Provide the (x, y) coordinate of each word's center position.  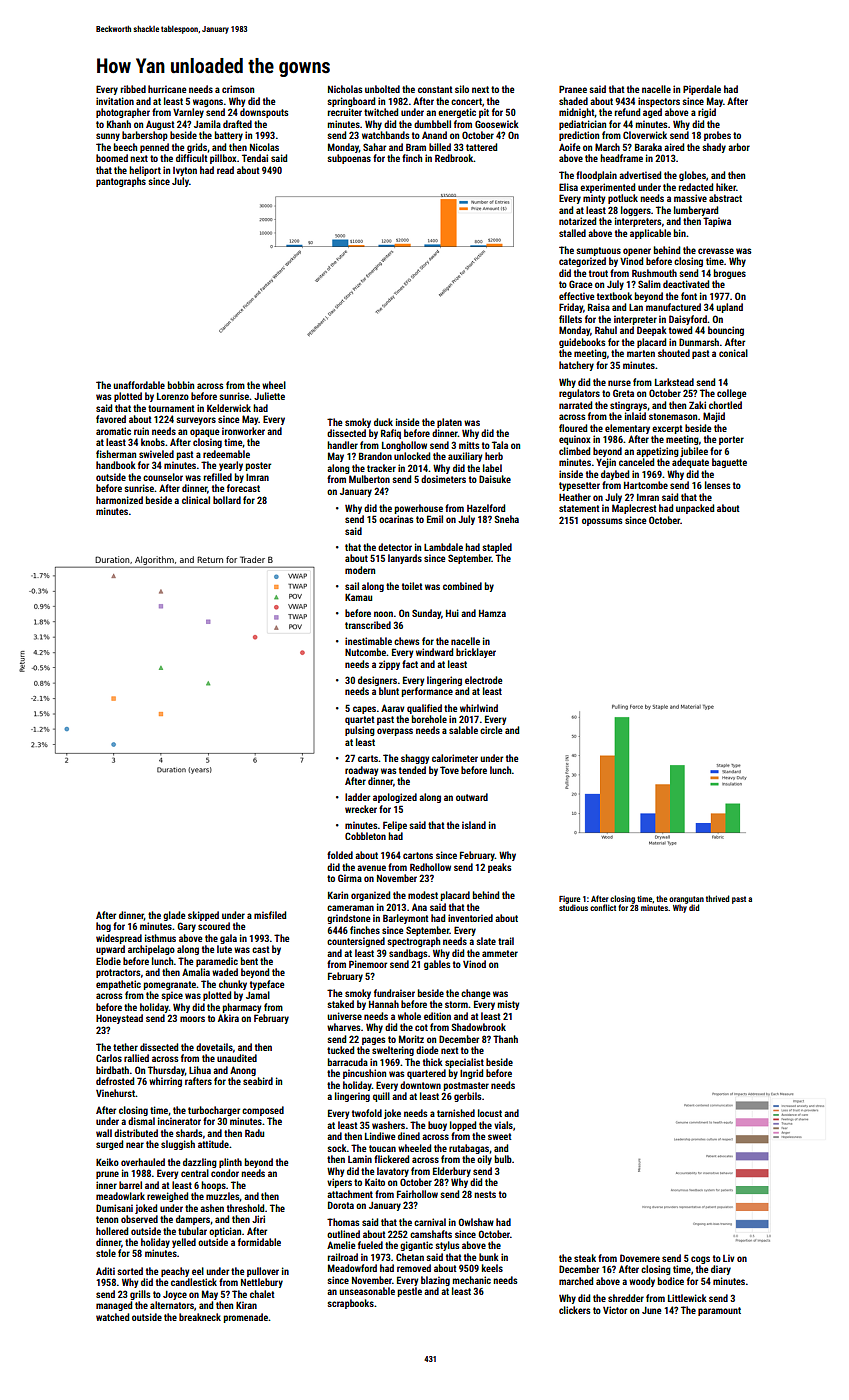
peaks (500, 868)
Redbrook (454, 158)
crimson (238, 89)
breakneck (200, 1317)
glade (174, 916)
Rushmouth (654, 273)
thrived (717, 898)
